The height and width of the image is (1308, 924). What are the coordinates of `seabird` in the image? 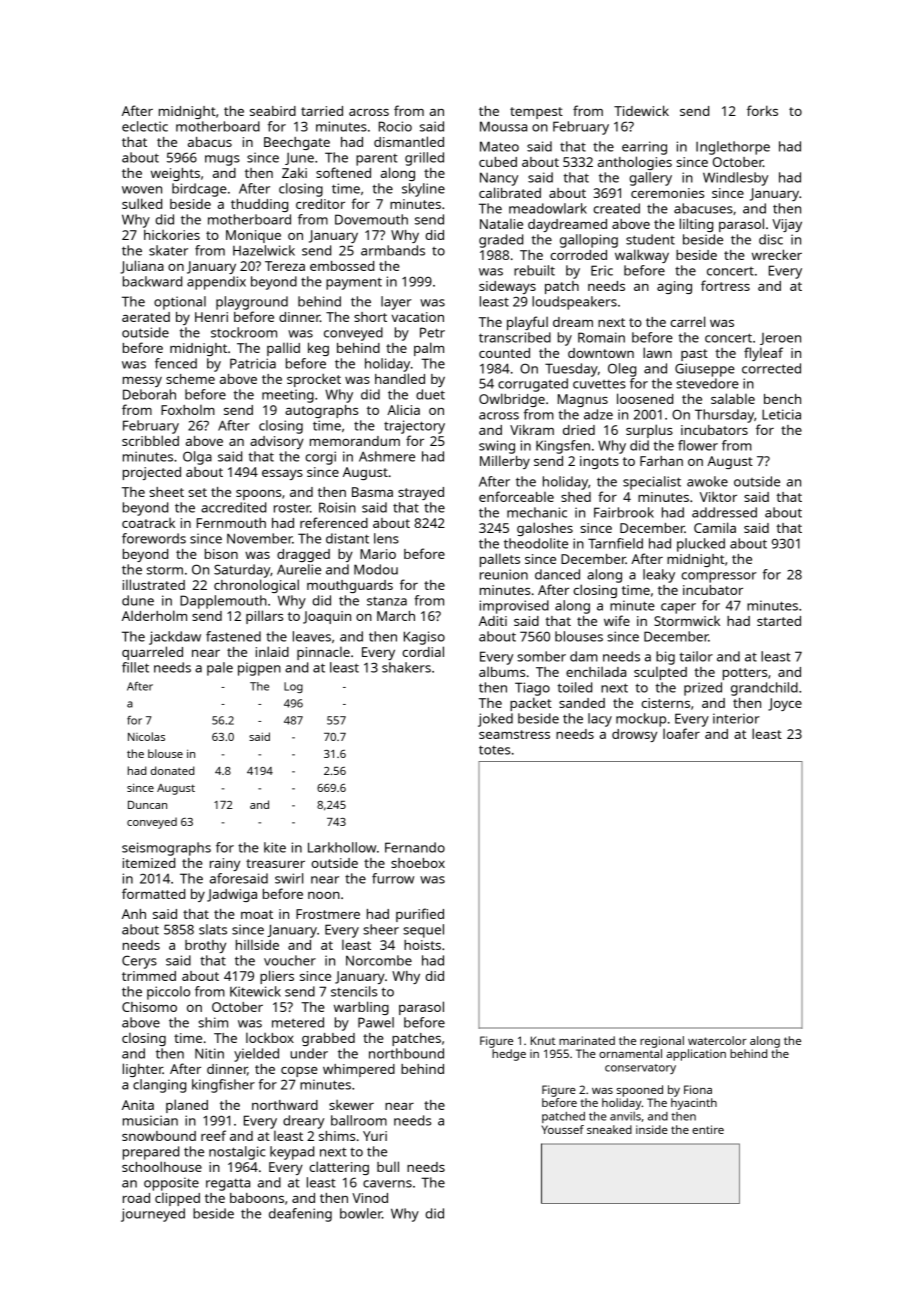 It's located at (273, 111).
